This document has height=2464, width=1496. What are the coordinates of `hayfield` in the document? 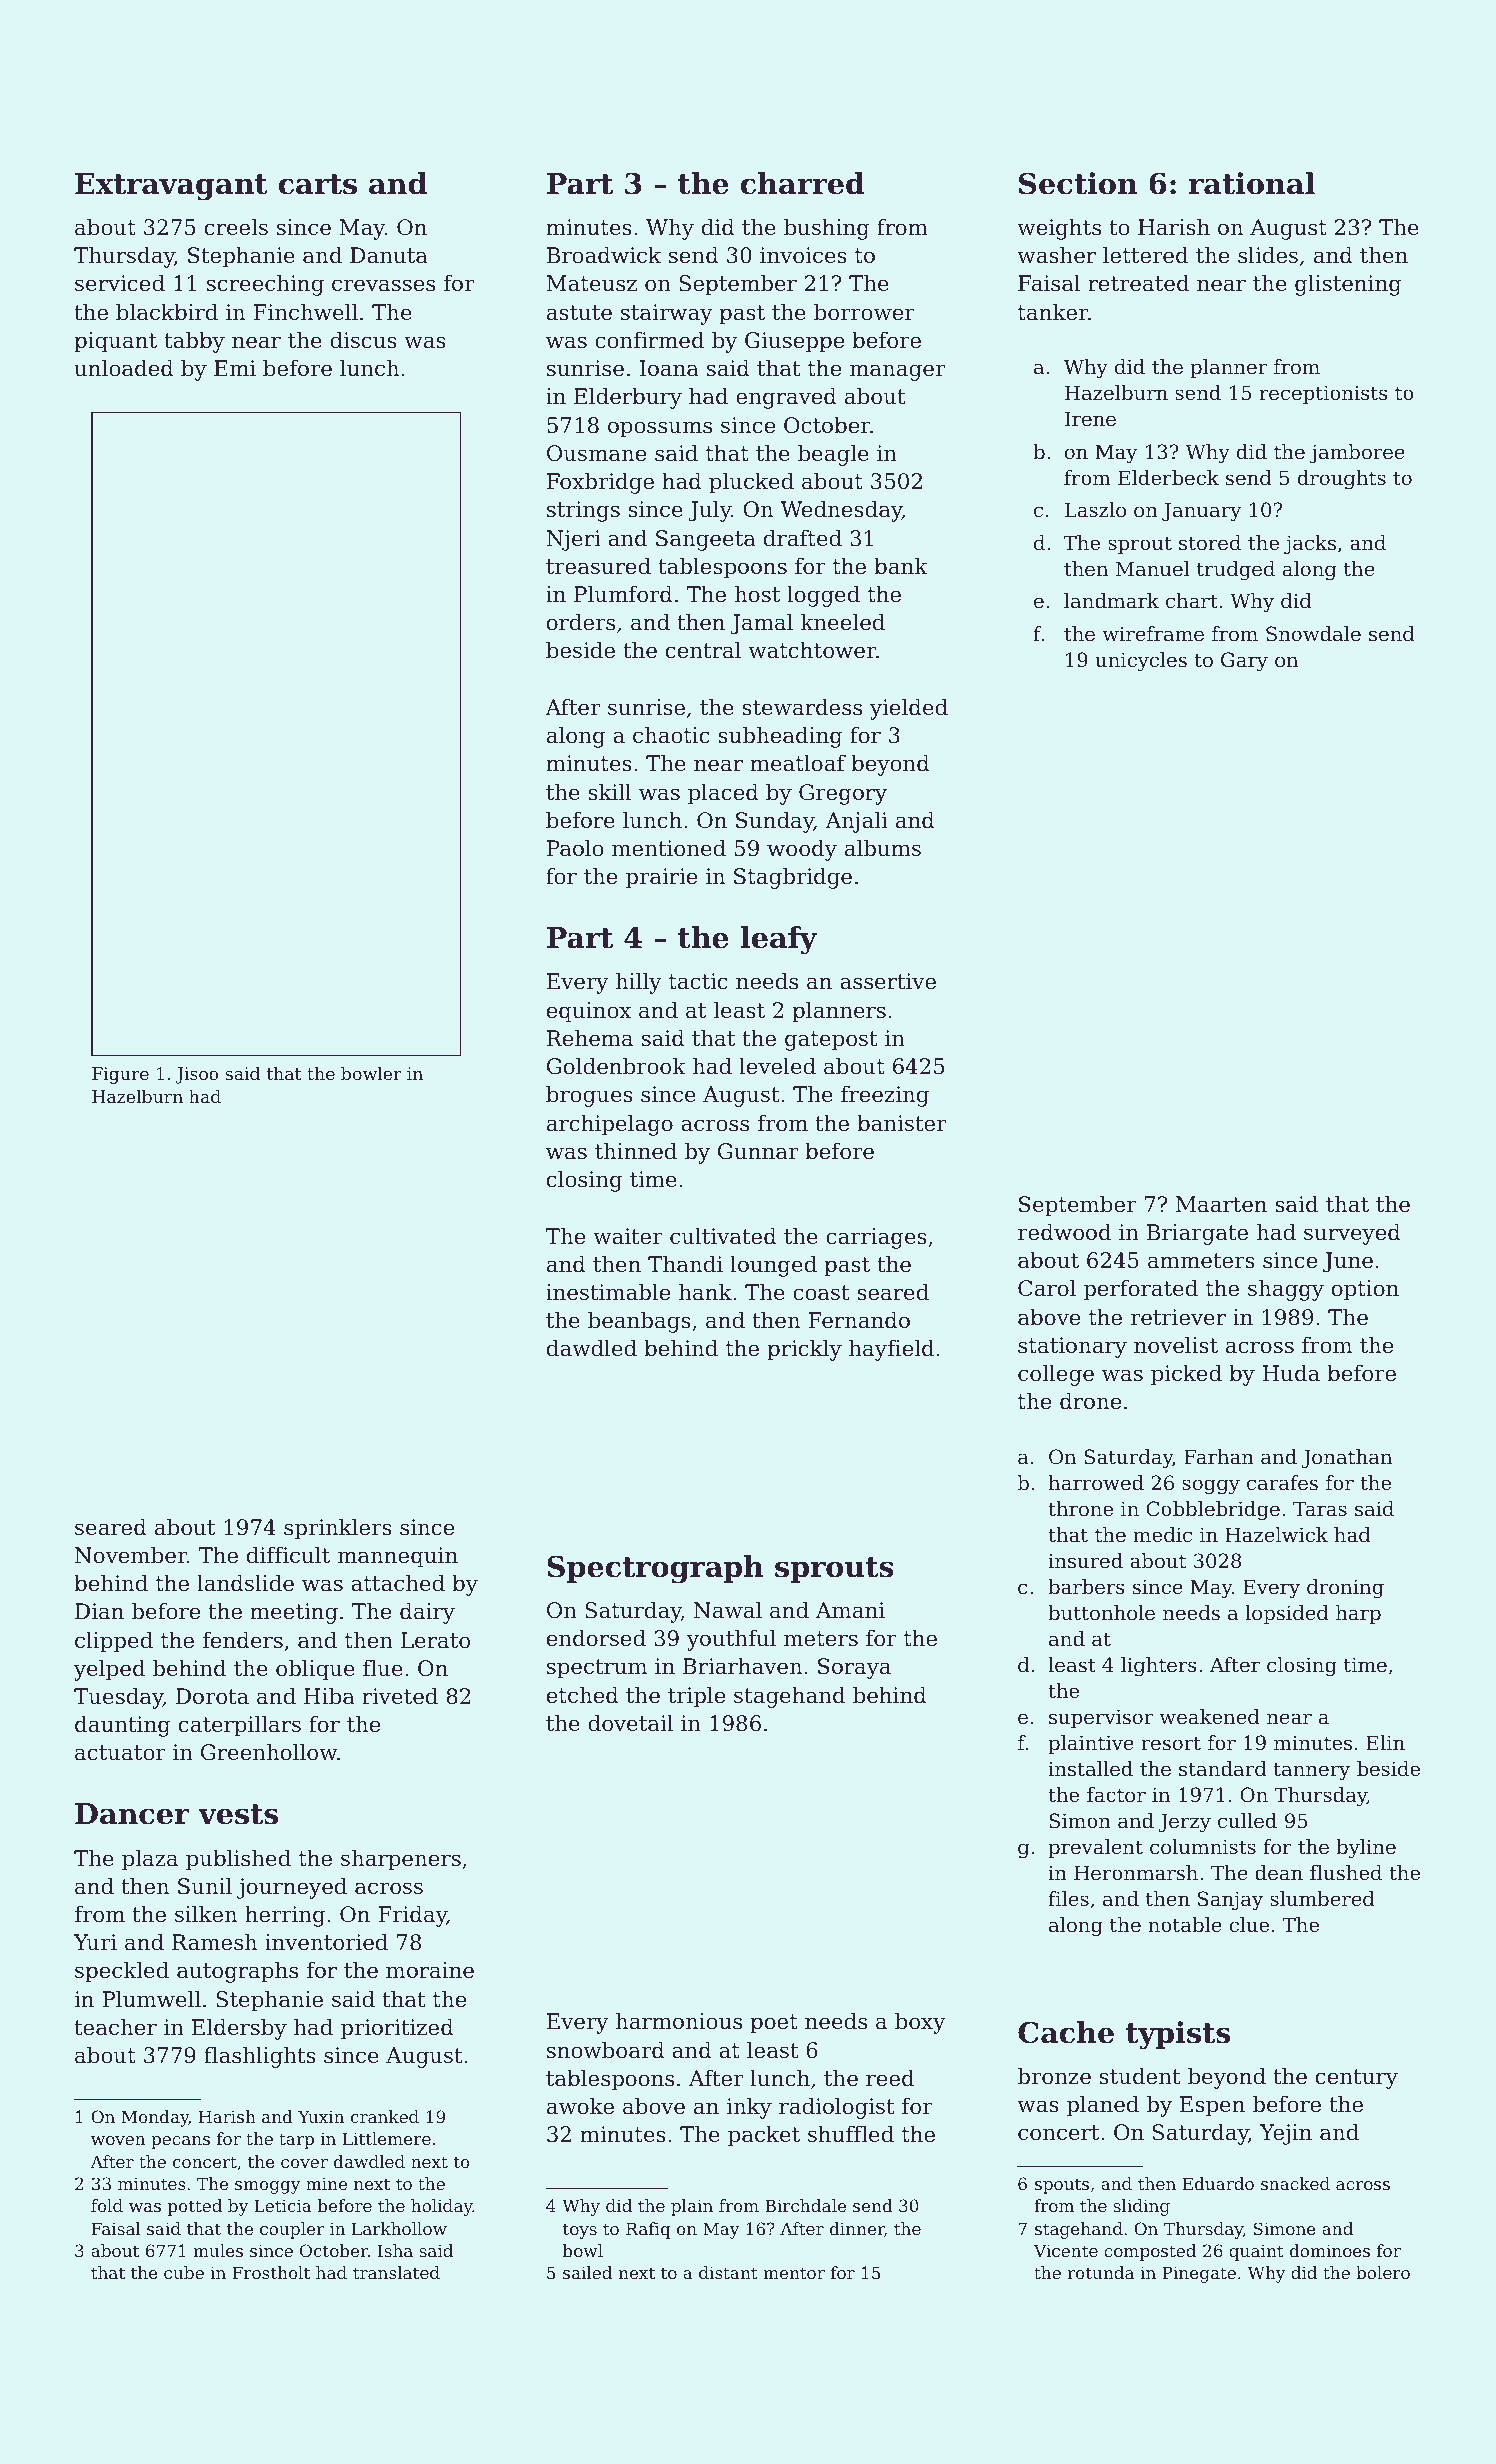 It's located at (891, 1350).
